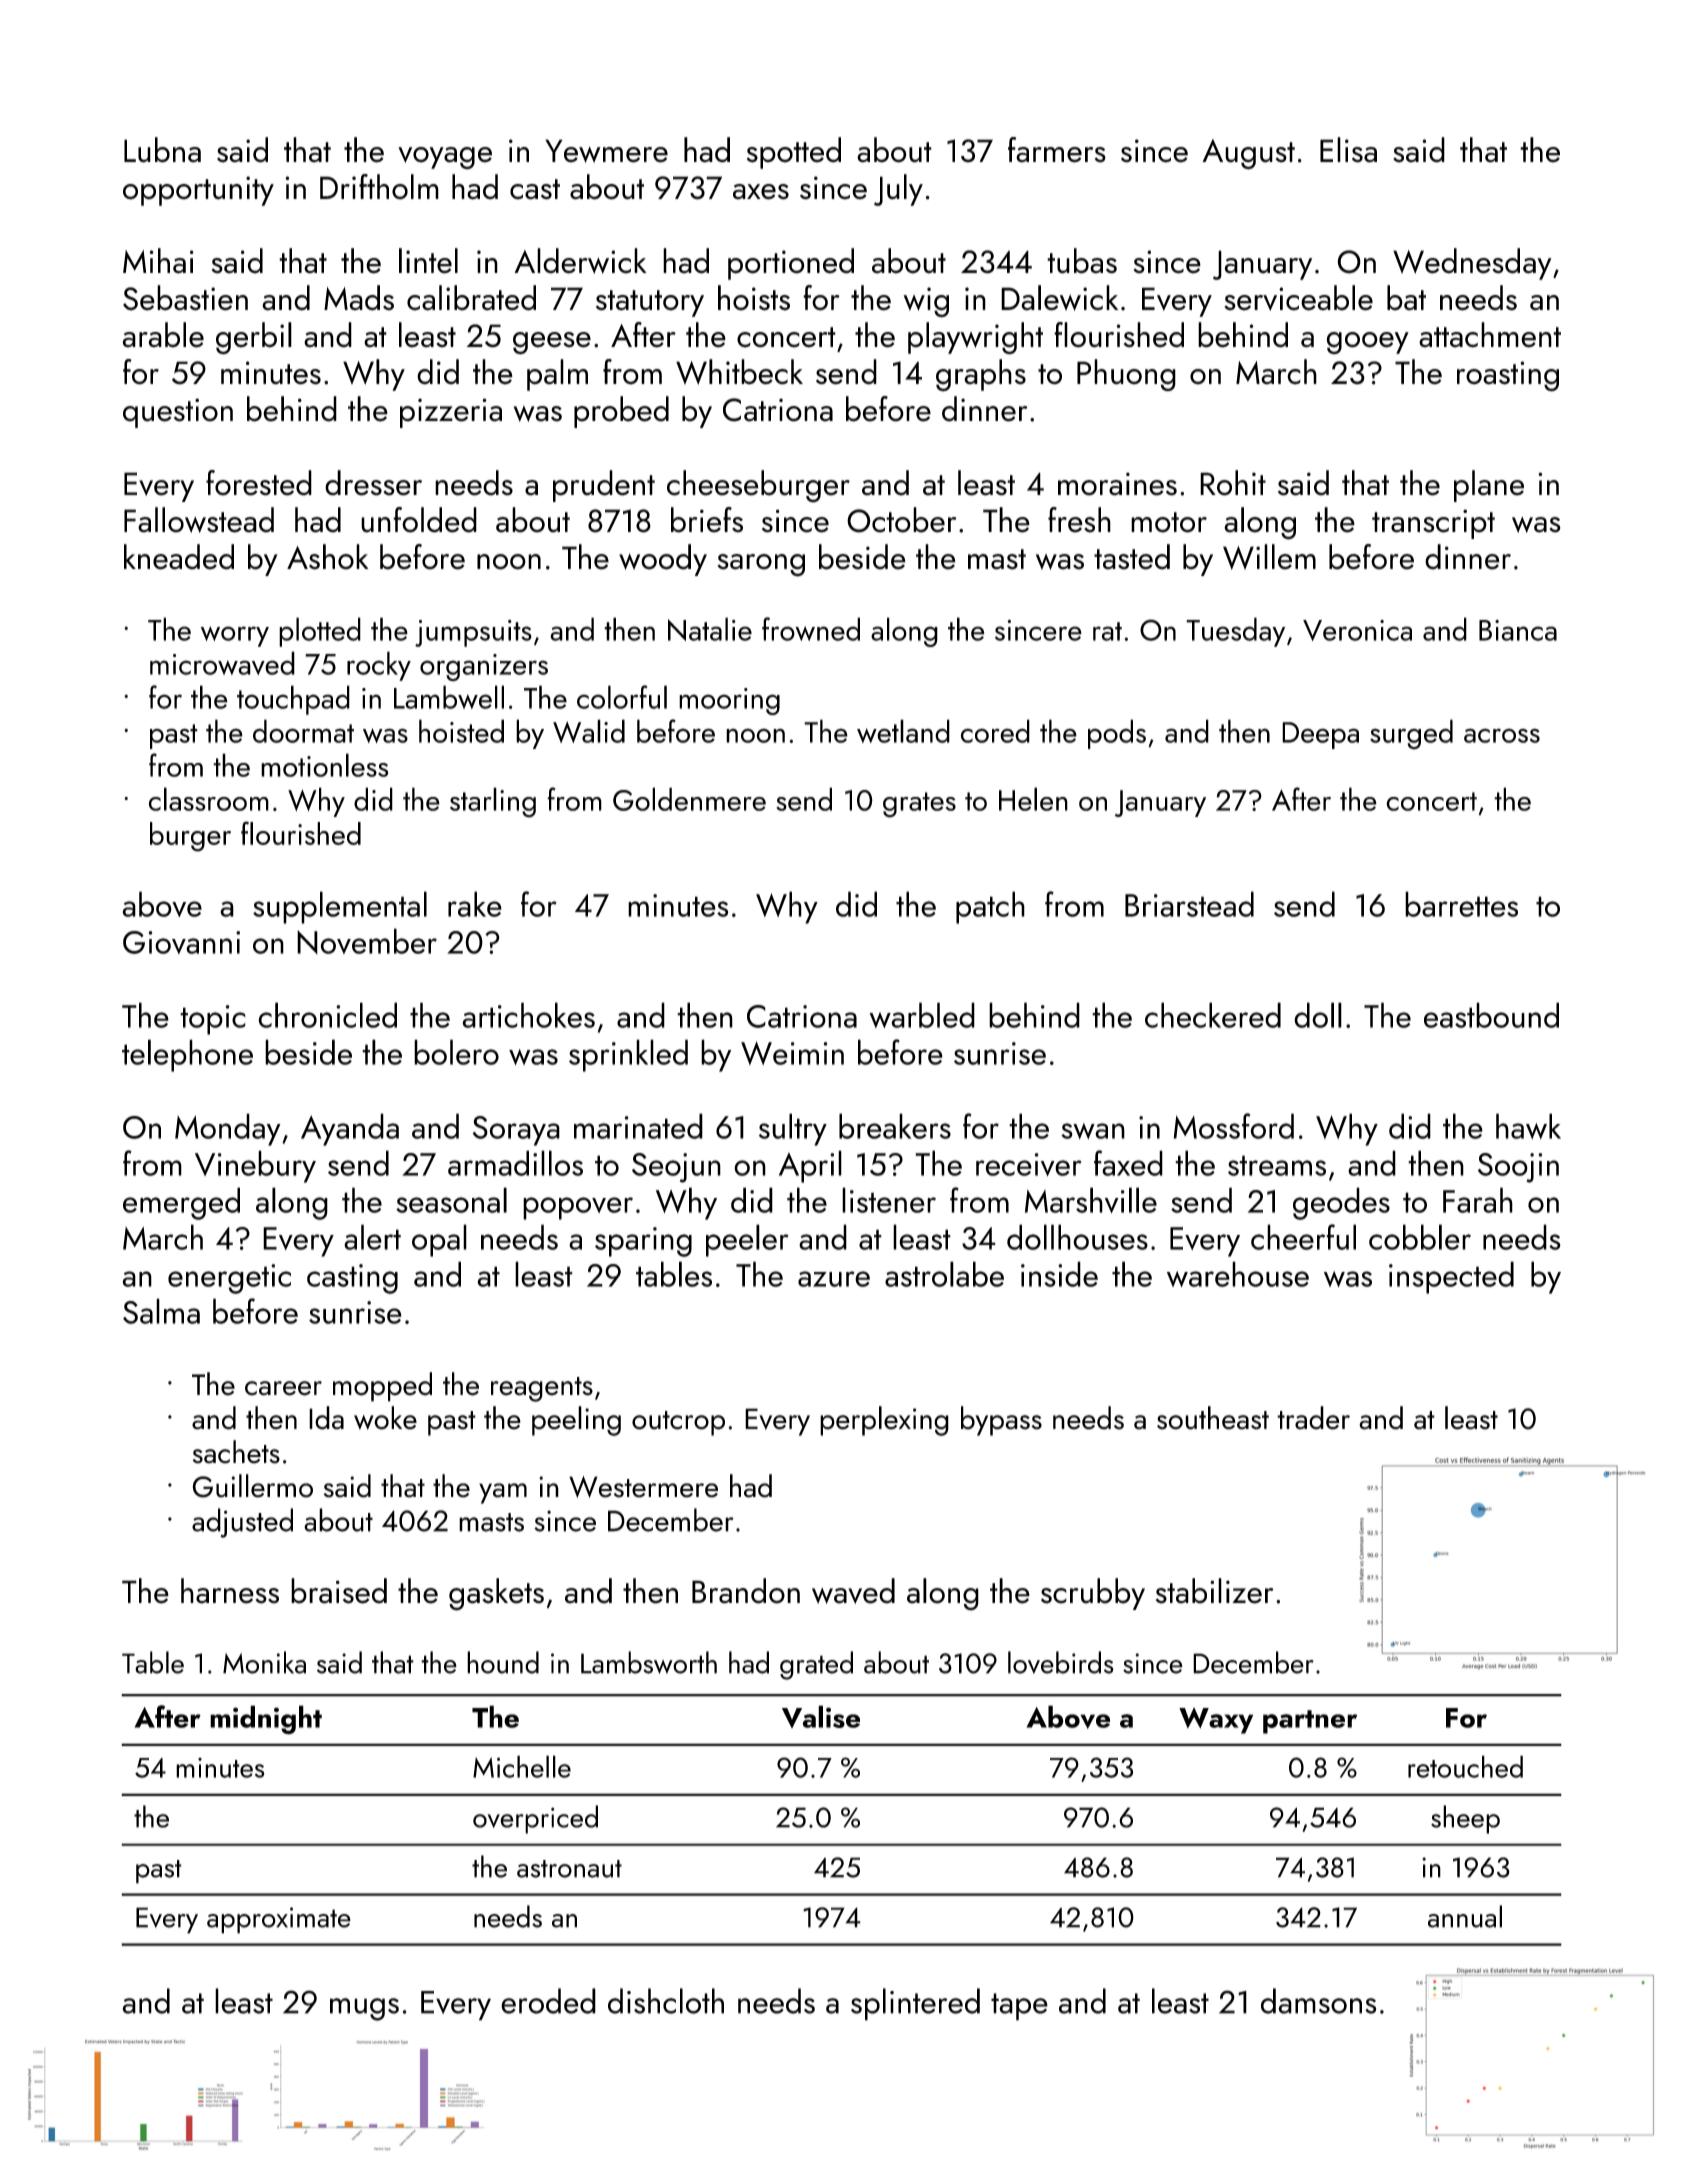  I want to click on inspected, so click(1451, 1277).
